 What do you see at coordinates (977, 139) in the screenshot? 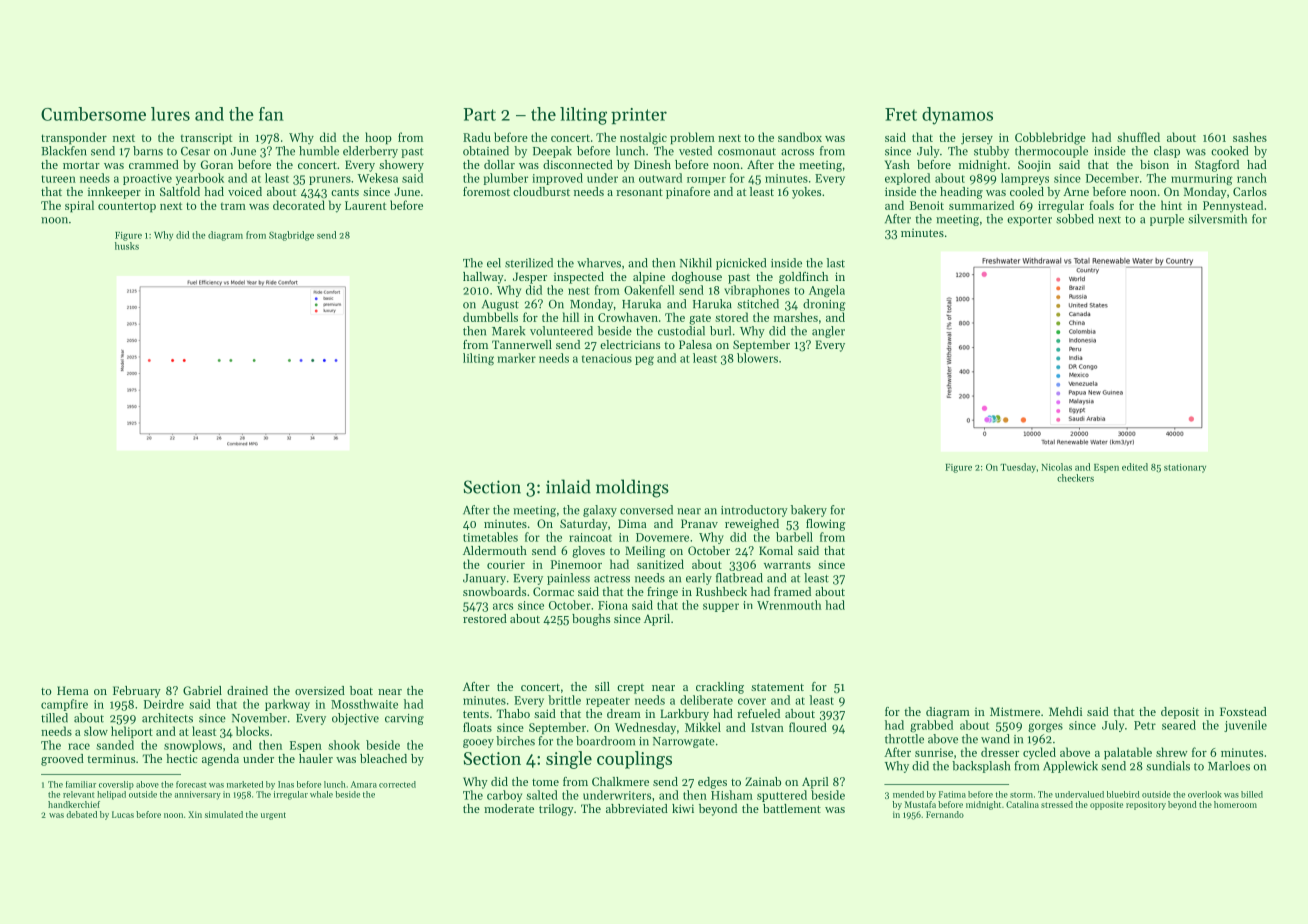
I see `jersey` at bounding box center [977, 139].
